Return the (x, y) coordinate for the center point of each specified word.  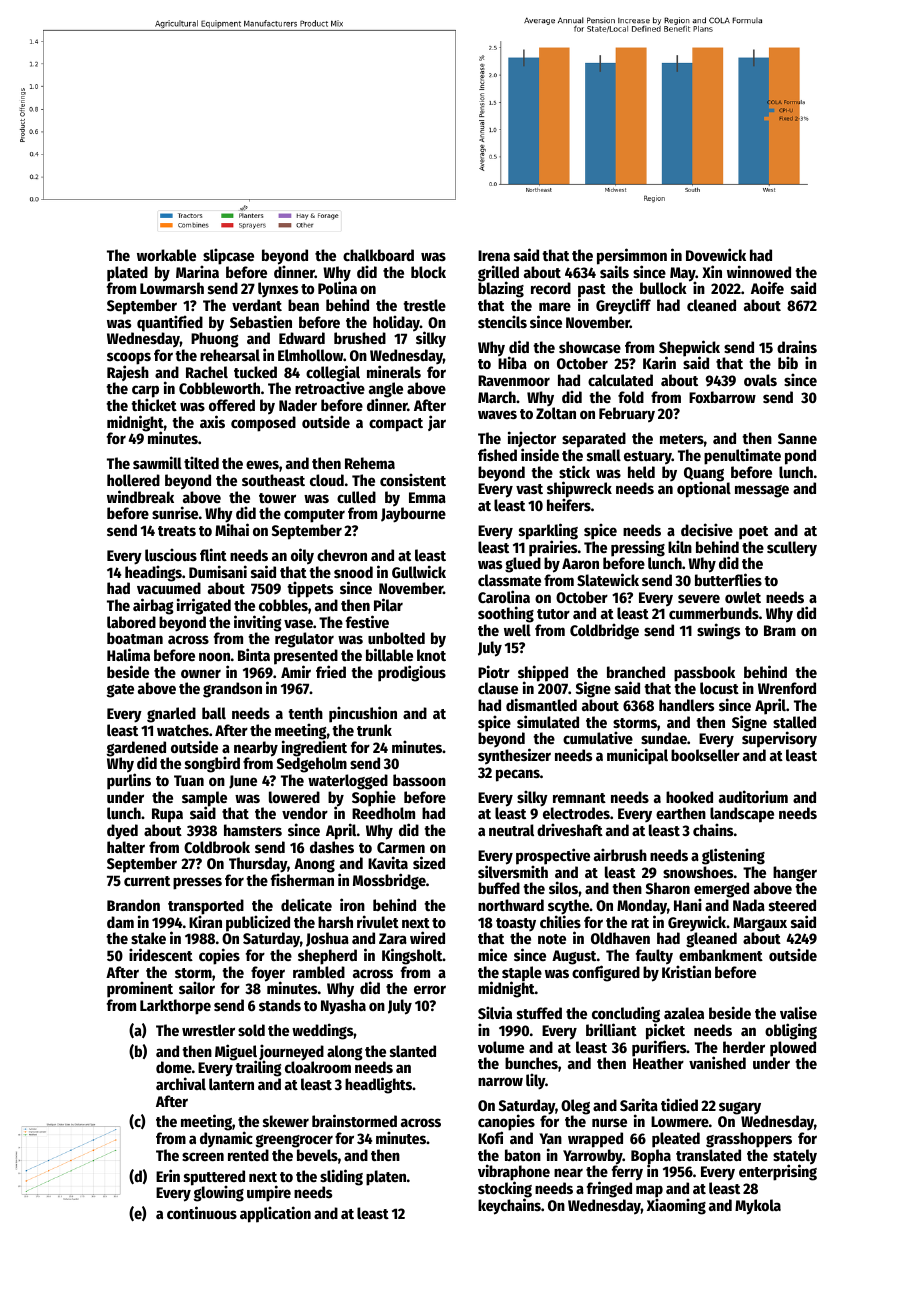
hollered (133, 480)
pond (800, 457)
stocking (505, 1190)
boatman (135, 638)
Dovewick (716, 254)
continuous (202, 1212)
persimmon (632, 256)
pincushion (363, 714)
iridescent (161, 954)
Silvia (495, 1012)
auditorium (753, 796)
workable (166, 255)
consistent (413, 479)
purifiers (659, 1048)
